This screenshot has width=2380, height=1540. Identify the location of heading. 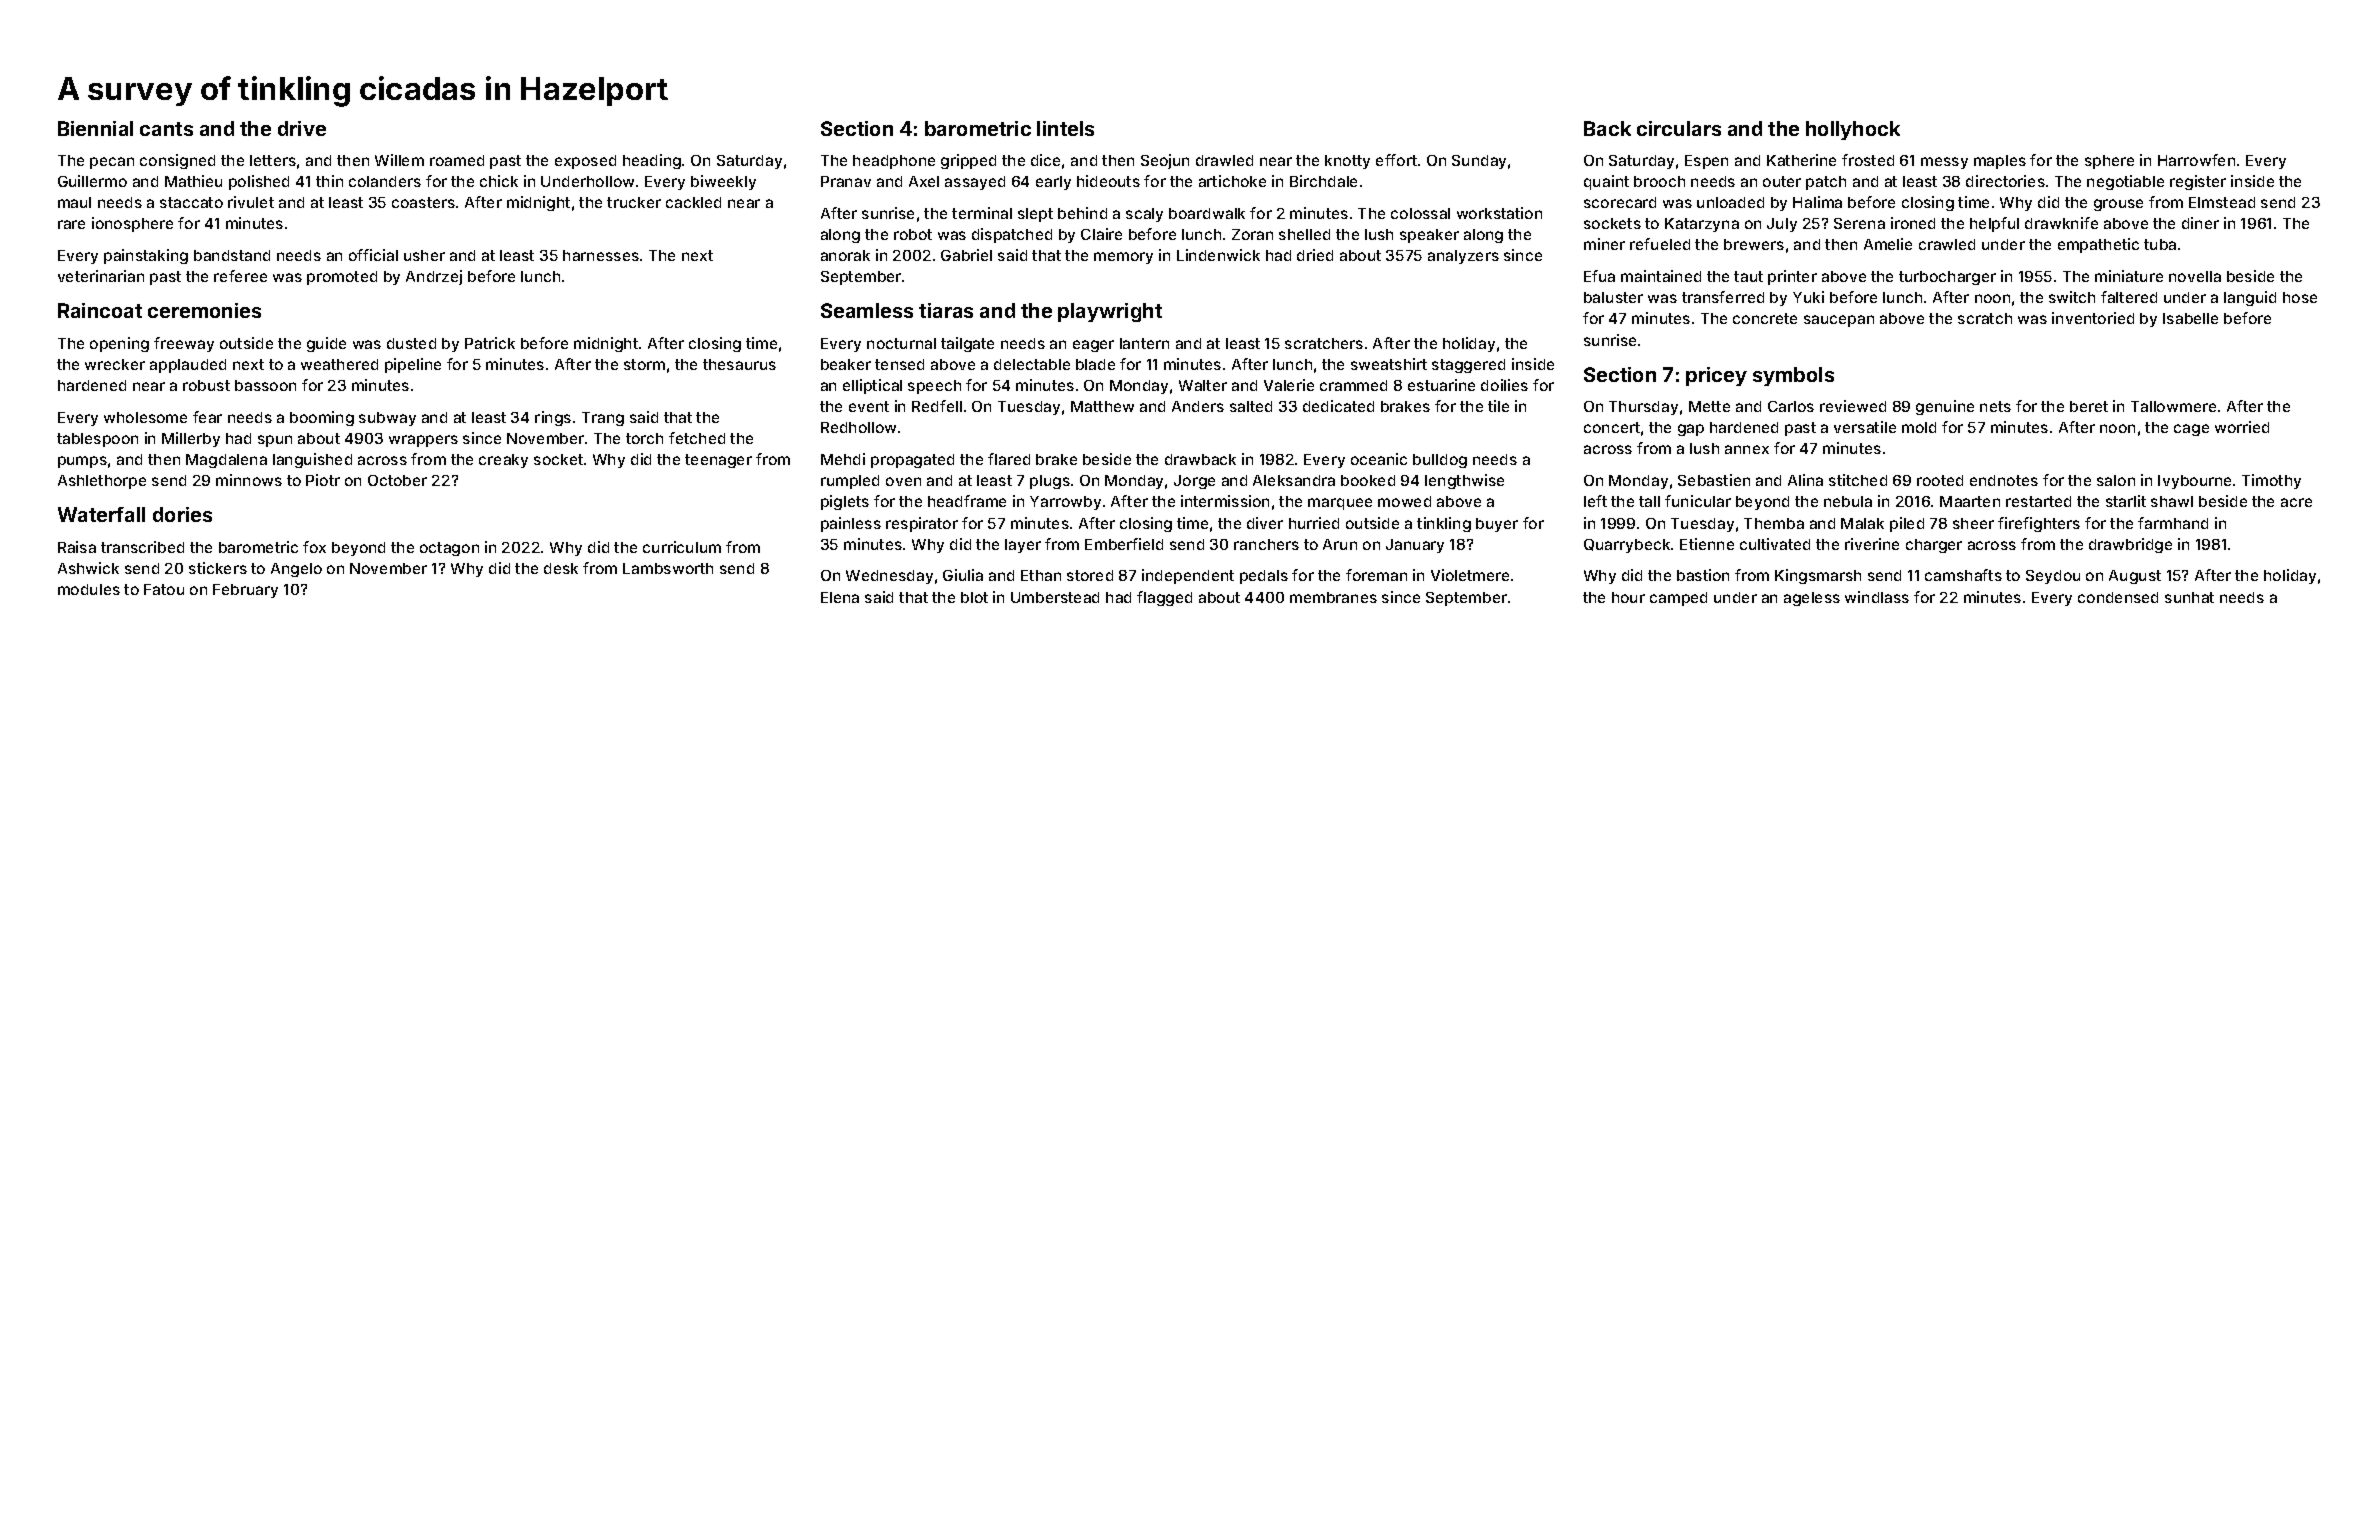
(652, 161).
